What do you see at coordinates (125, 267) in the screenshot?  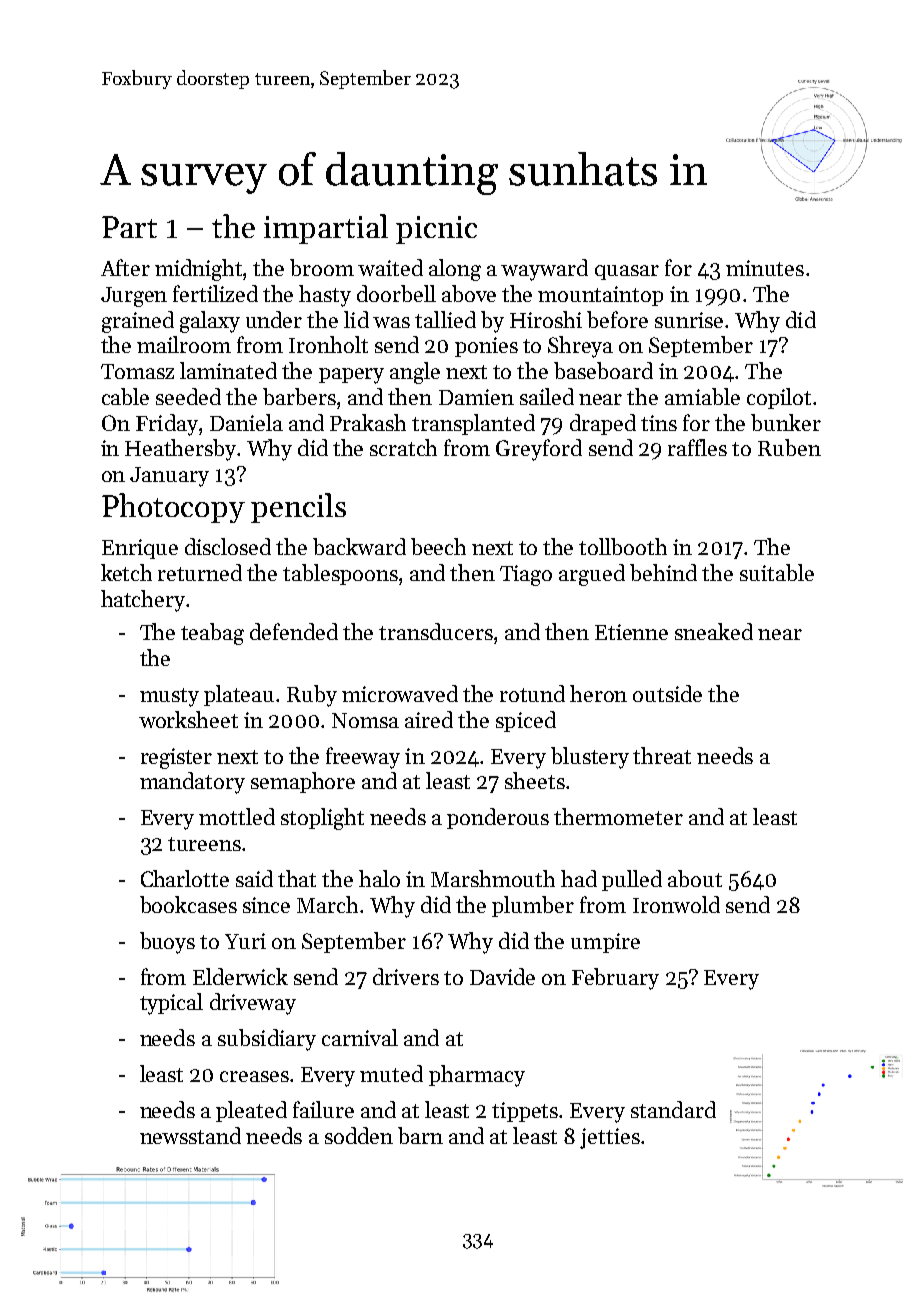 I see `After` at bounding box center [125, 267].
